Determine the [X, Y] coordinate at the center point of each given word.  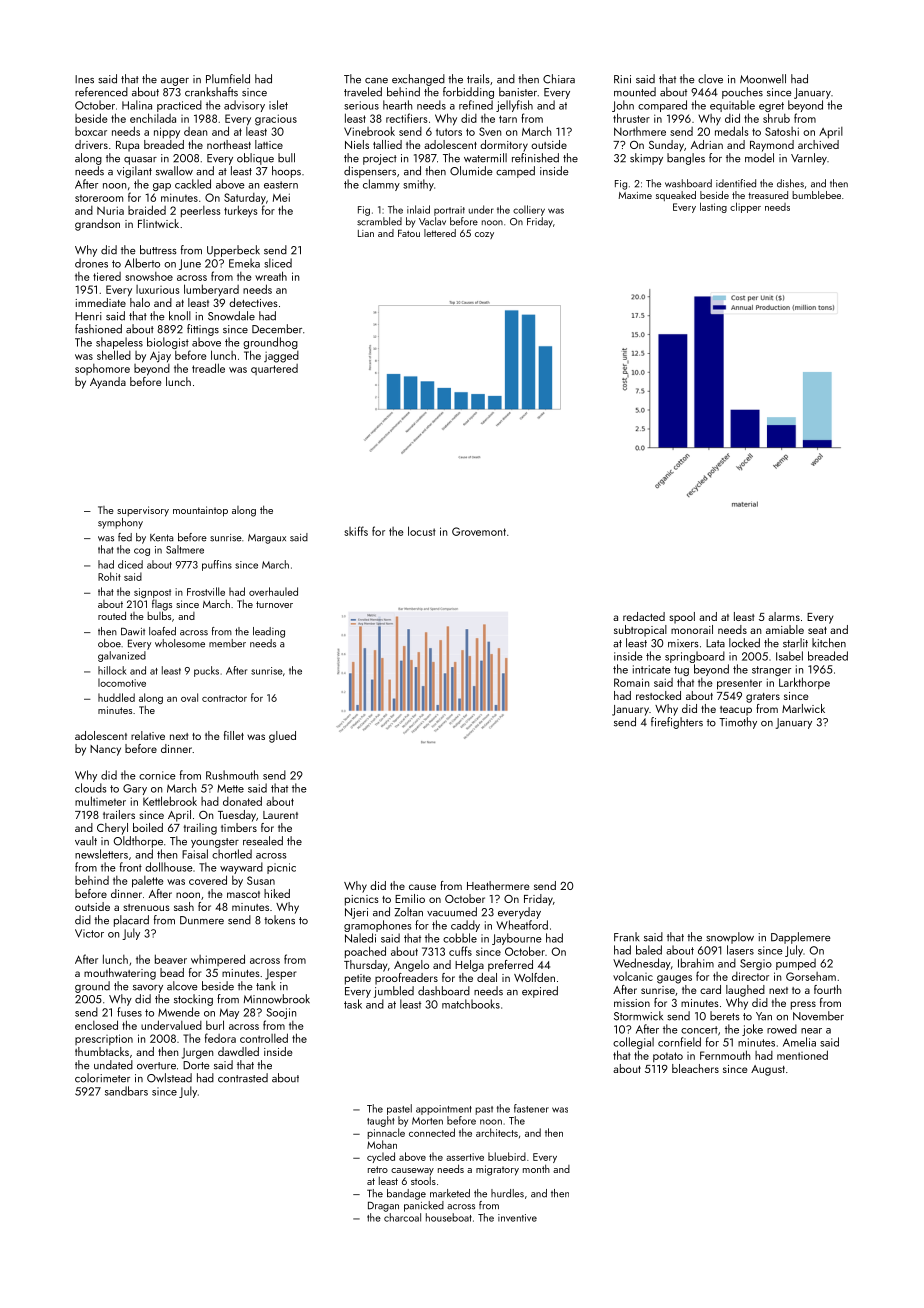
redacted [644, 616]
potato [668, 1057]
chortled [232, 854]
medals [732, 131]
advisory [244, 106]
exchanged [418, 80]
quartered [274, 369]
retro [378, 1169]
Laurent [280, 815]
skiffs [356, 531]
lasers [740, 950]
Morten [427, 1121]
